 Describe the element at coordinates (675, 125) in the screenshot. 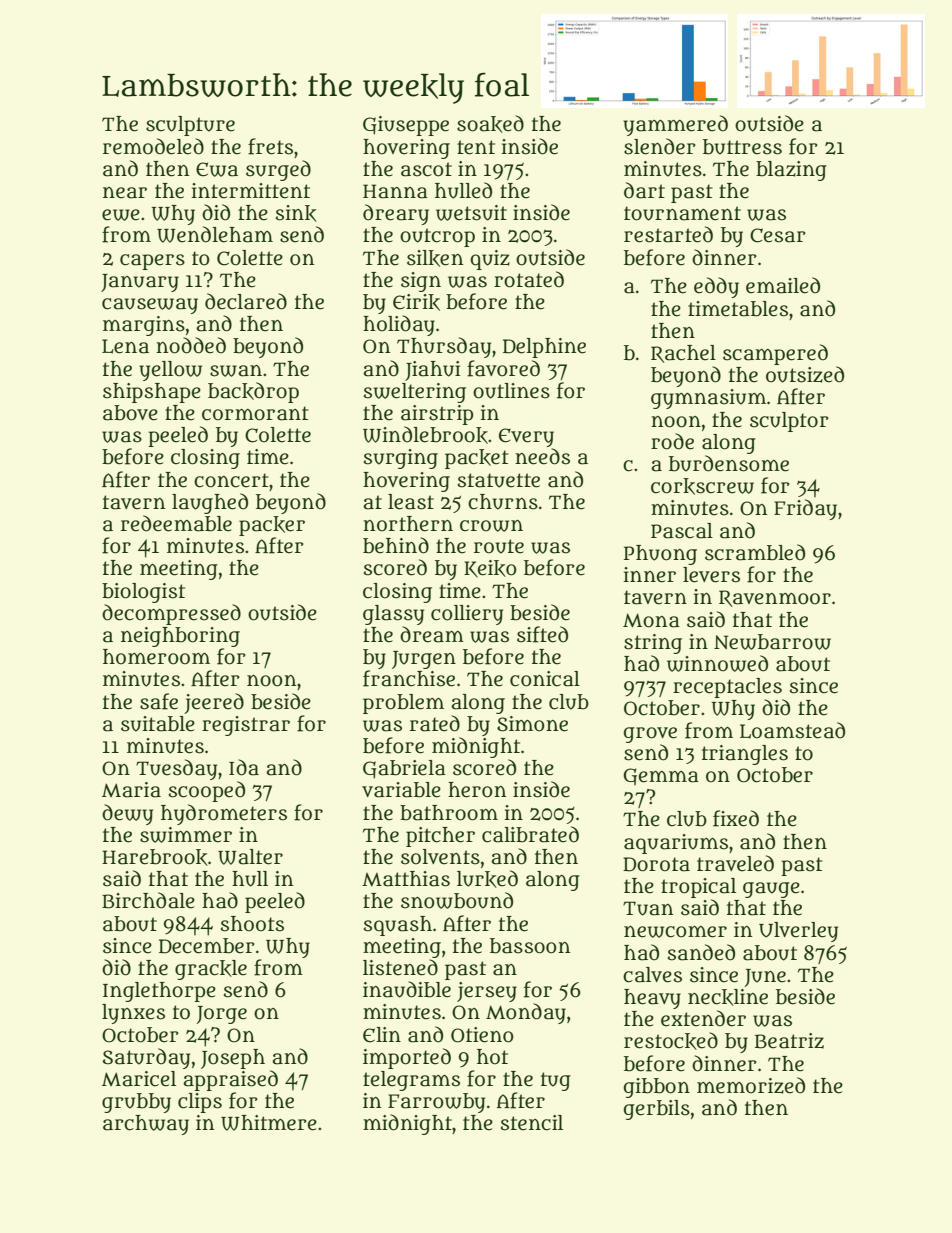

I see `yammered` at that location.
